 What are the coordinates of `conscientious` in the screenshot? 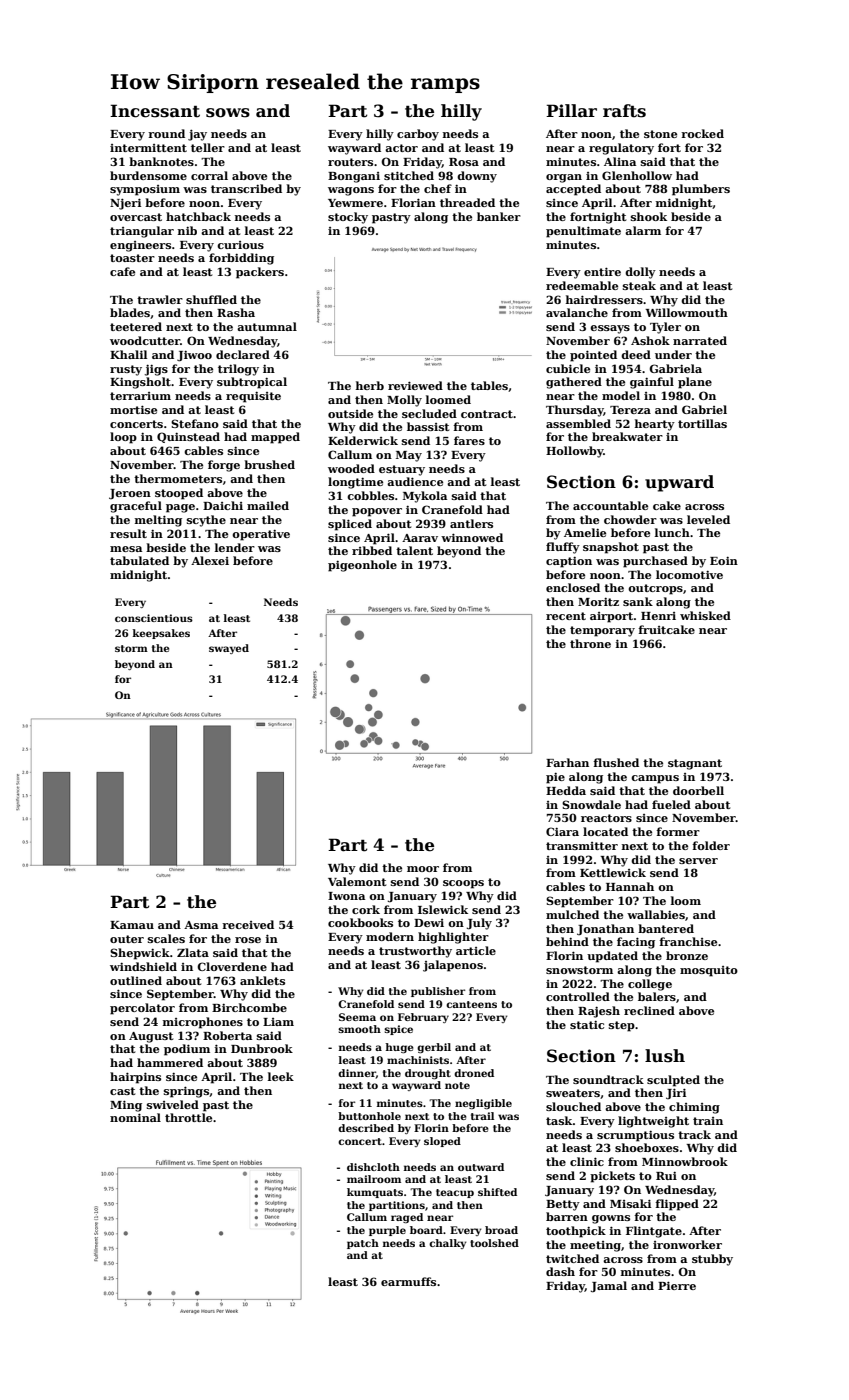 It's located at (154, 618).
